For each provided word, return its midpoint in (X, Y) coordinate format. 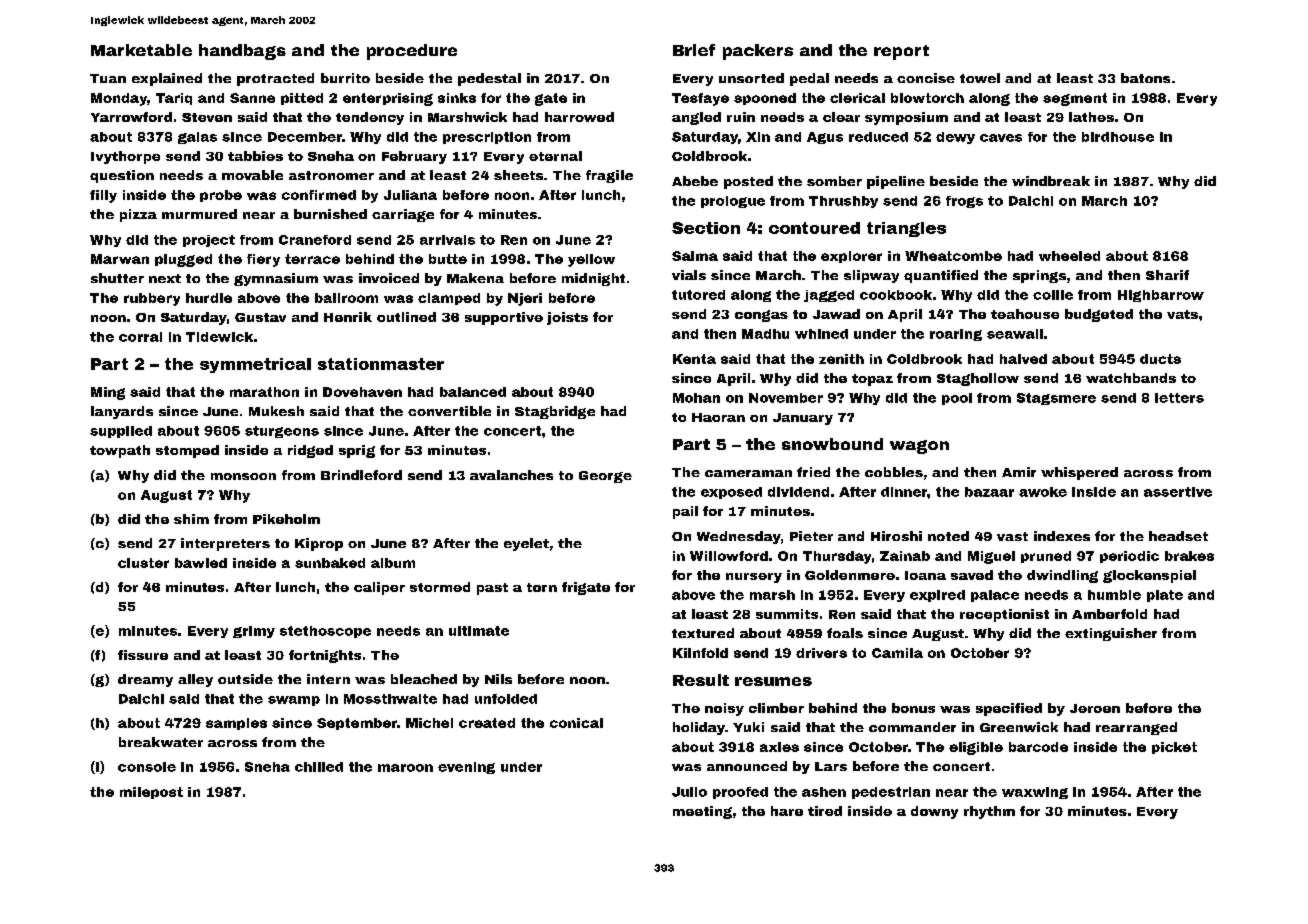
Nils (498, 679)
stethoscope (325, 632)
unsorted (751, 78)
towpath (120, 451)
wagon (919, 447)
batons (1145, 78)
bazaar (989, 492)
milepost (151, 793)
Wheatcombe (953, 256)
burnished (330, 214)
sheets (518, 175)
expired (937, 596)
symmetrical (255, 365)
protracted (275, 79)
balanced (473, 392)
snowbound (832, 444)
